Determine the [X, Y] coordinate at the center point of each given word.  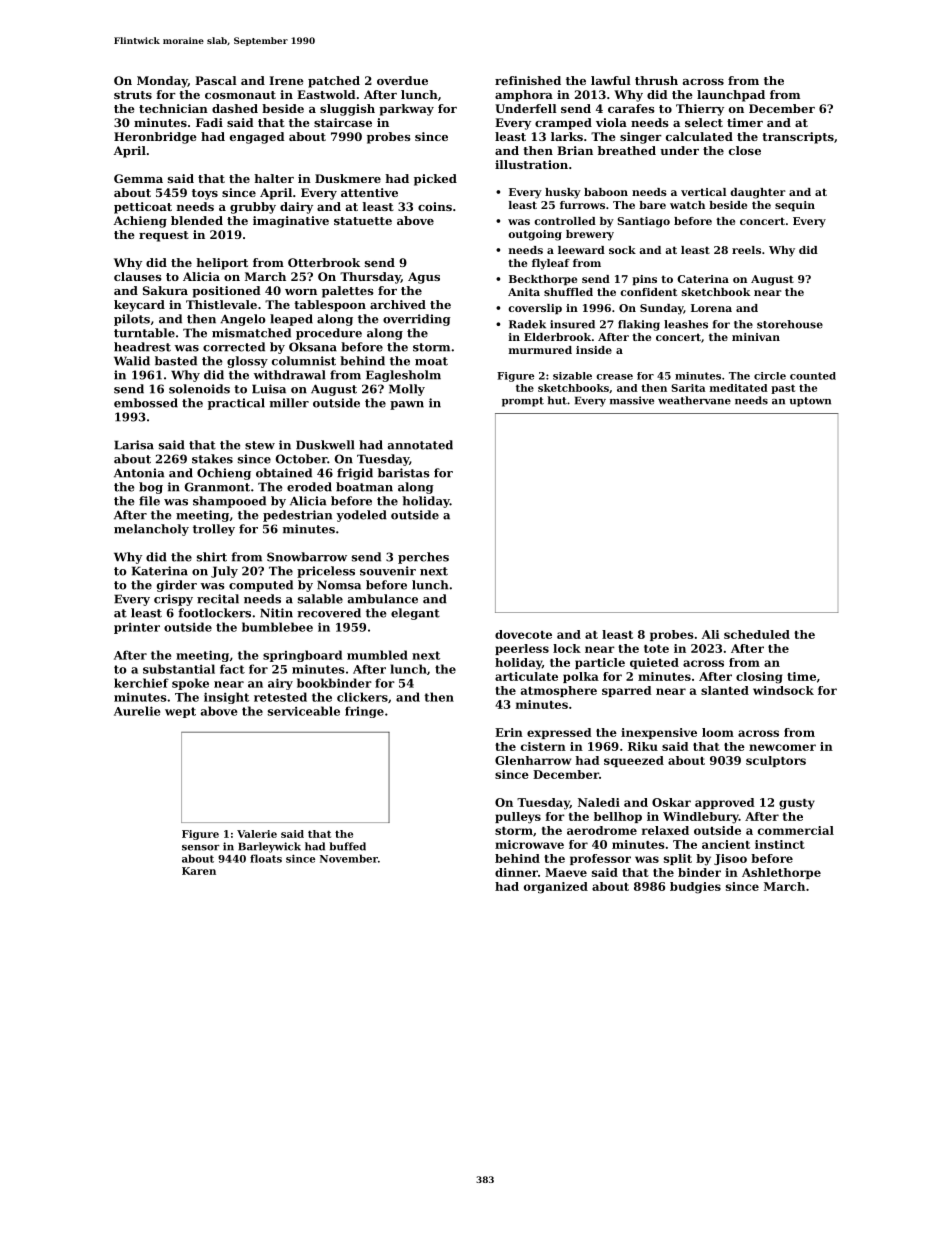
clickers [362, 697]
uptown [810, 402]
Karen [199, 871]
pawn [407, 405]
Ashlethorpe [781, 873]
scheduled [757, 634]
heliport [222, 264]
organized [556, 888]
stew [260, 445]
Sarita [688, 388]
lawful [611, 80]
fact [232, 669]
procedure [329, 334]
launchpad [731, 96]
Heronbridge [155, 138]
